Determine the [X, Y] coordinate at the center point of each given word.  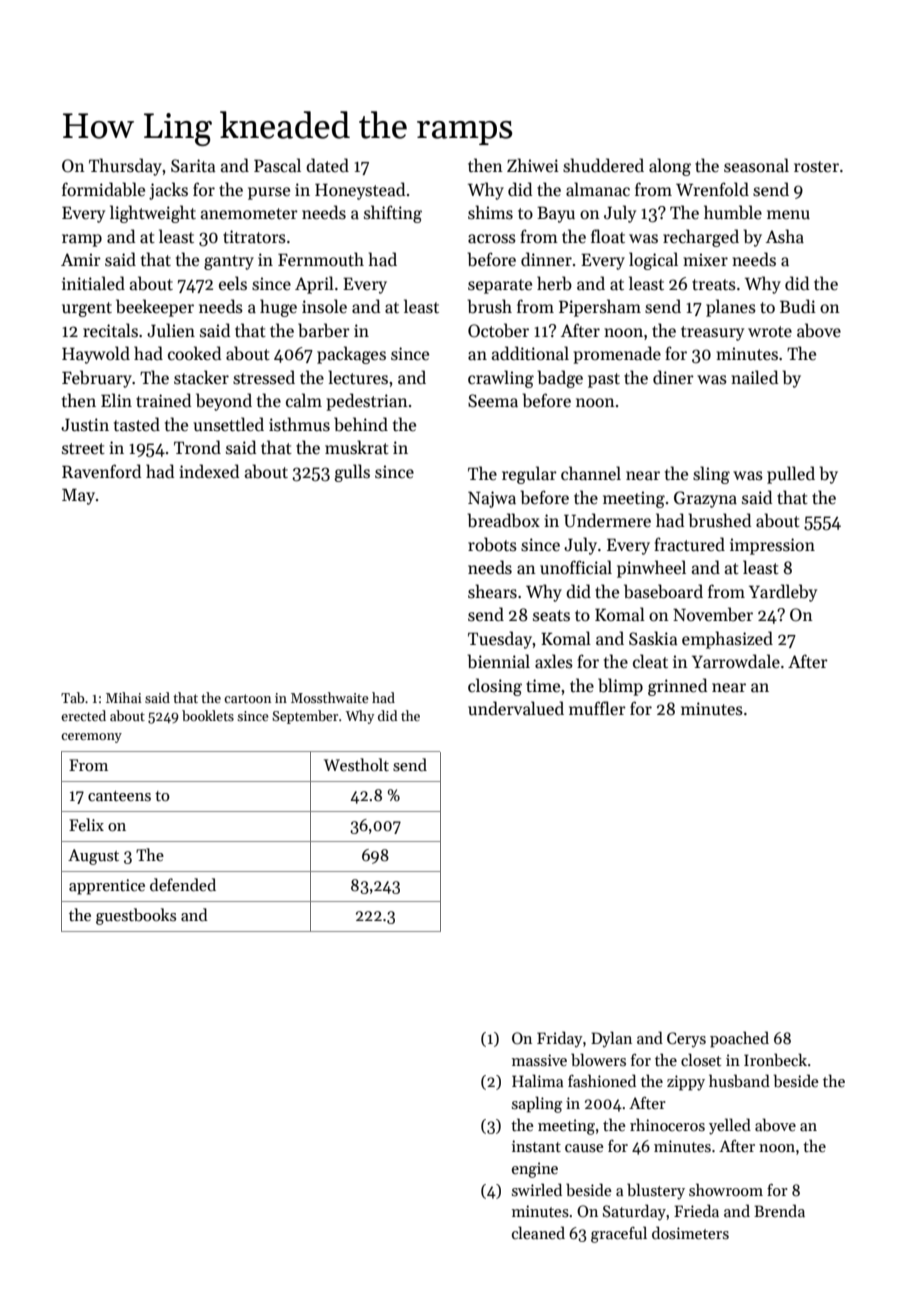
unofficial [576, 567]
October [498, 330]
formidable [103, 189]
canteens [119, 796]
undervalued [516, 708]
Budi [798, 306]
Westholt [356, 764]
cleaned [538, 1232]
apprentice [107, 887]
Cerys [686, 1040]
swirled [537, 1189]
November [713, 614]
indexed [209, 471]
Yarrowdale [736, 661]
